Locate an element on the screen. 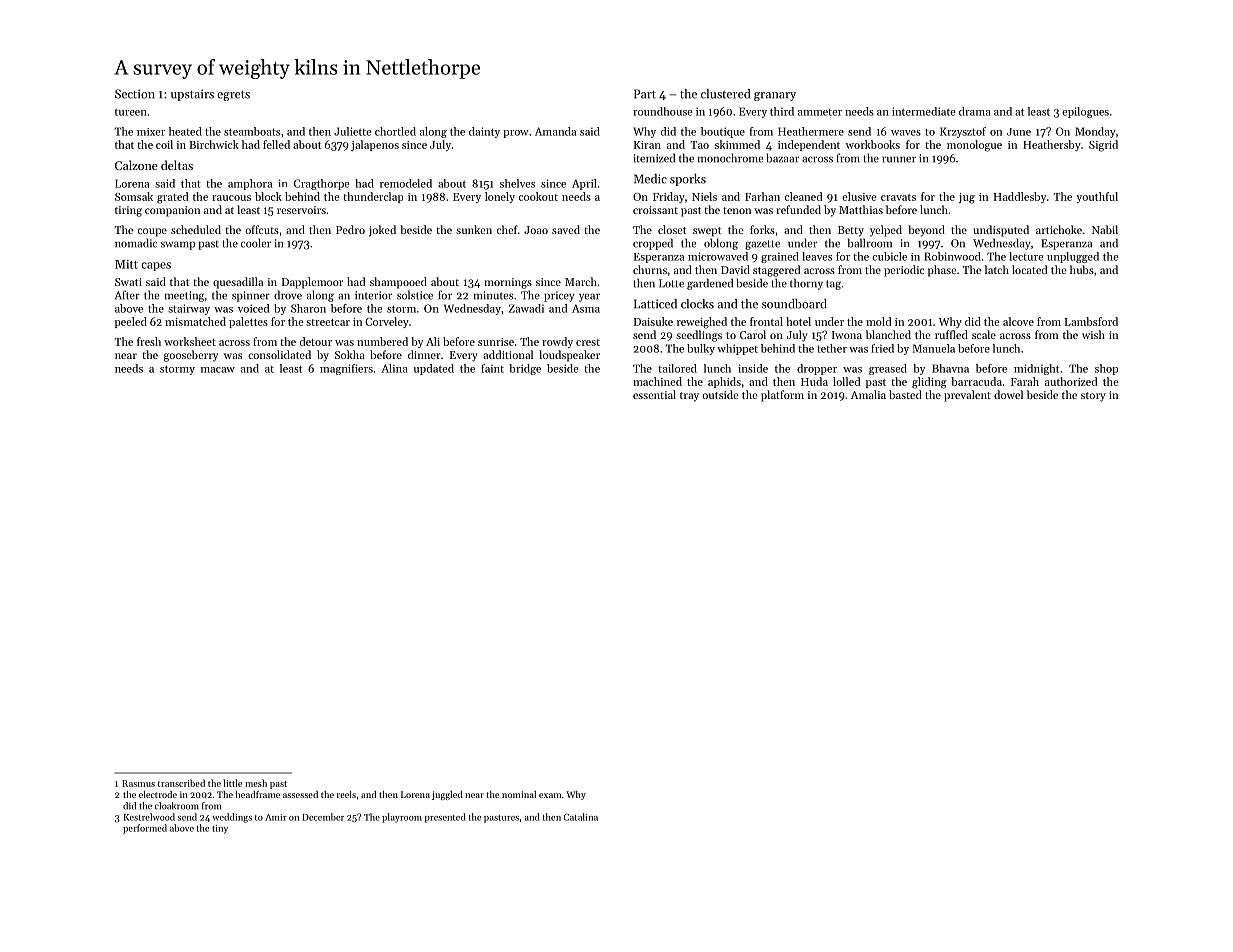 The width and height of the screenshot is (1233, 952). Amanda is located at coordinates (555, 131).
